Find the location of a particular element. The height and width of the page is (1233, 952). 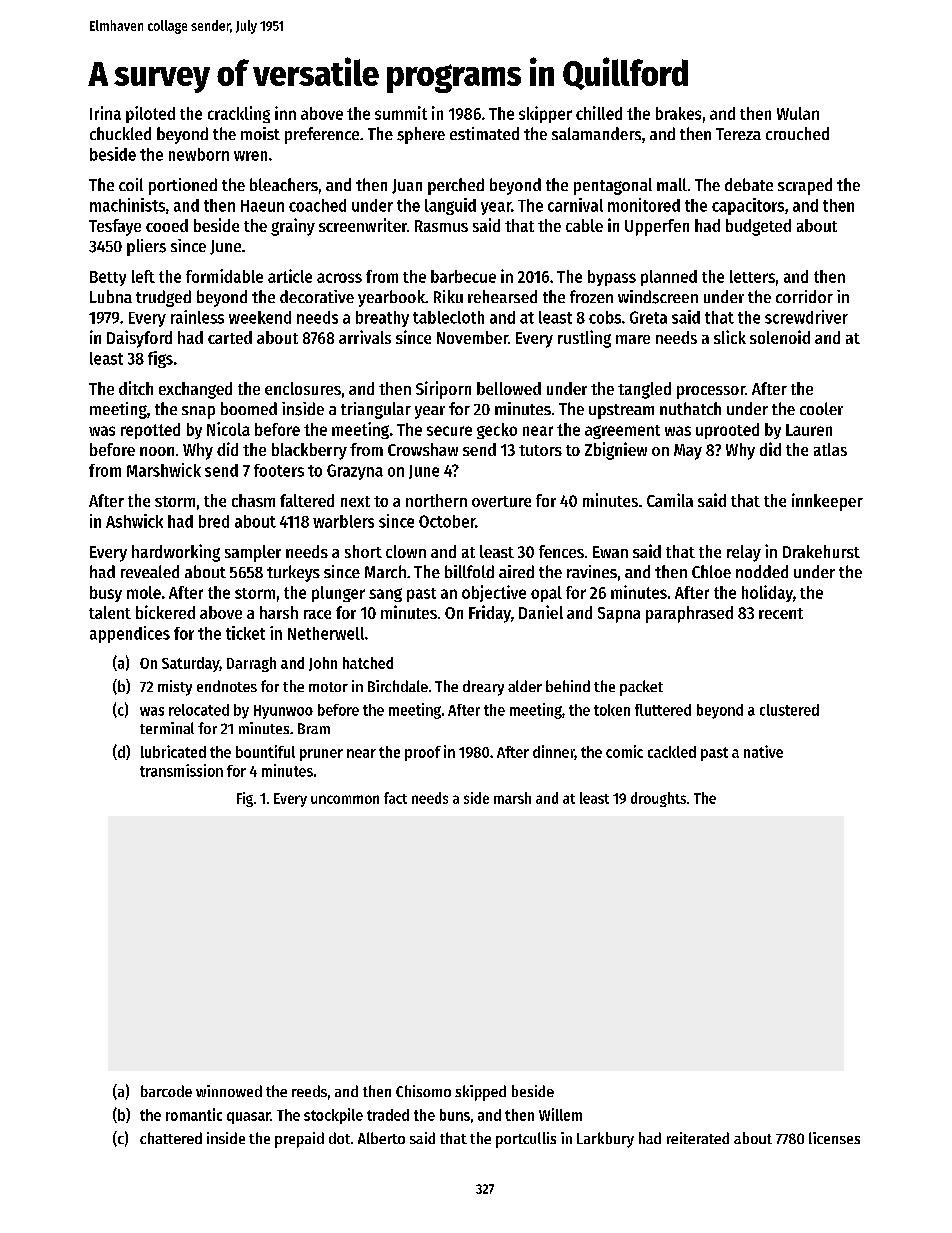

cable is located at coordinates (584, 225).
